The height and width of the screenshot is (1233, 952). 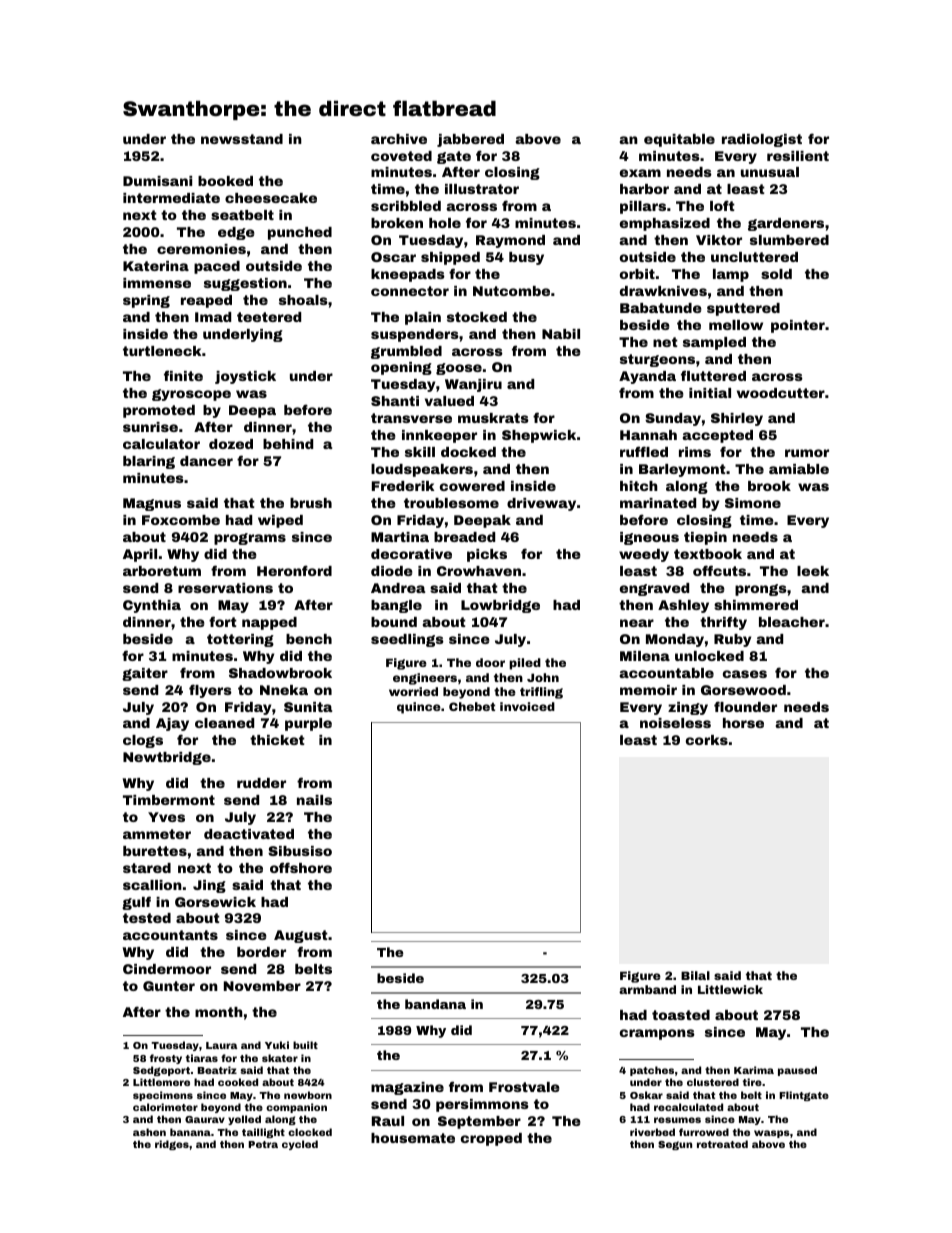 I want to click on offshore, so click(x=301, y=867).
